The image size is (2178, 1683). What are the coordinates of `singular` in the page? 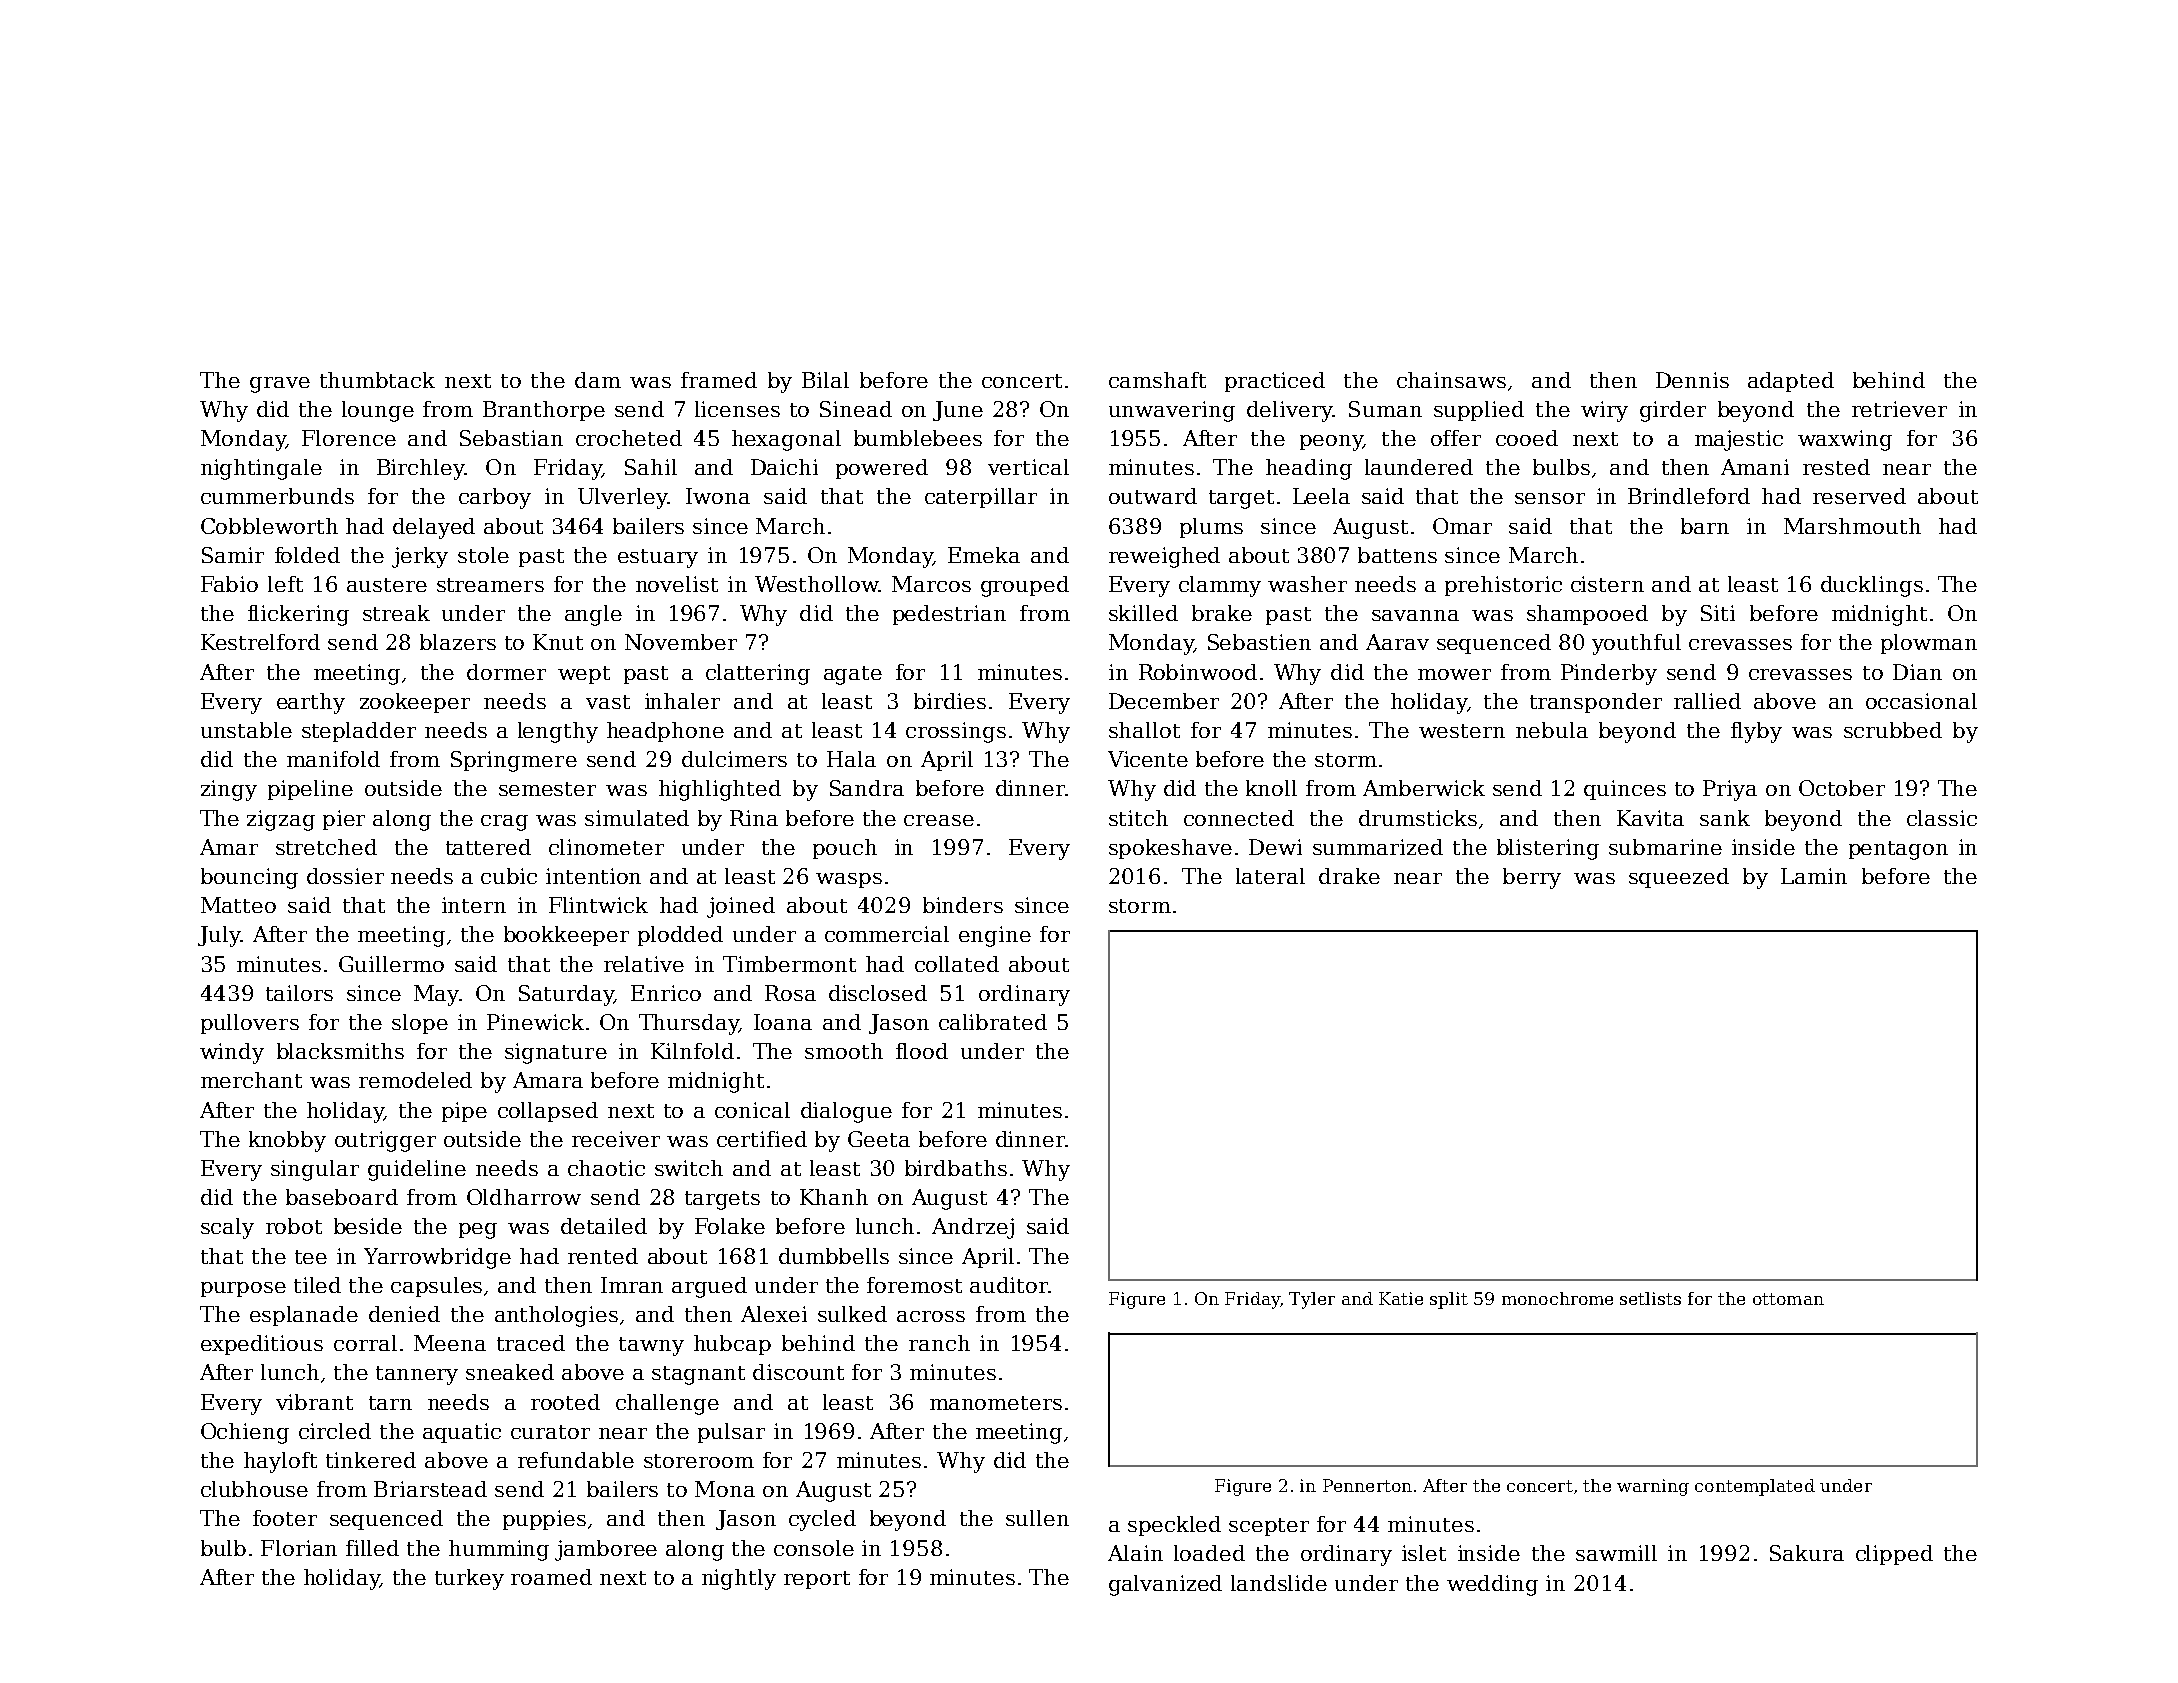 It's located at (315, 1170).
